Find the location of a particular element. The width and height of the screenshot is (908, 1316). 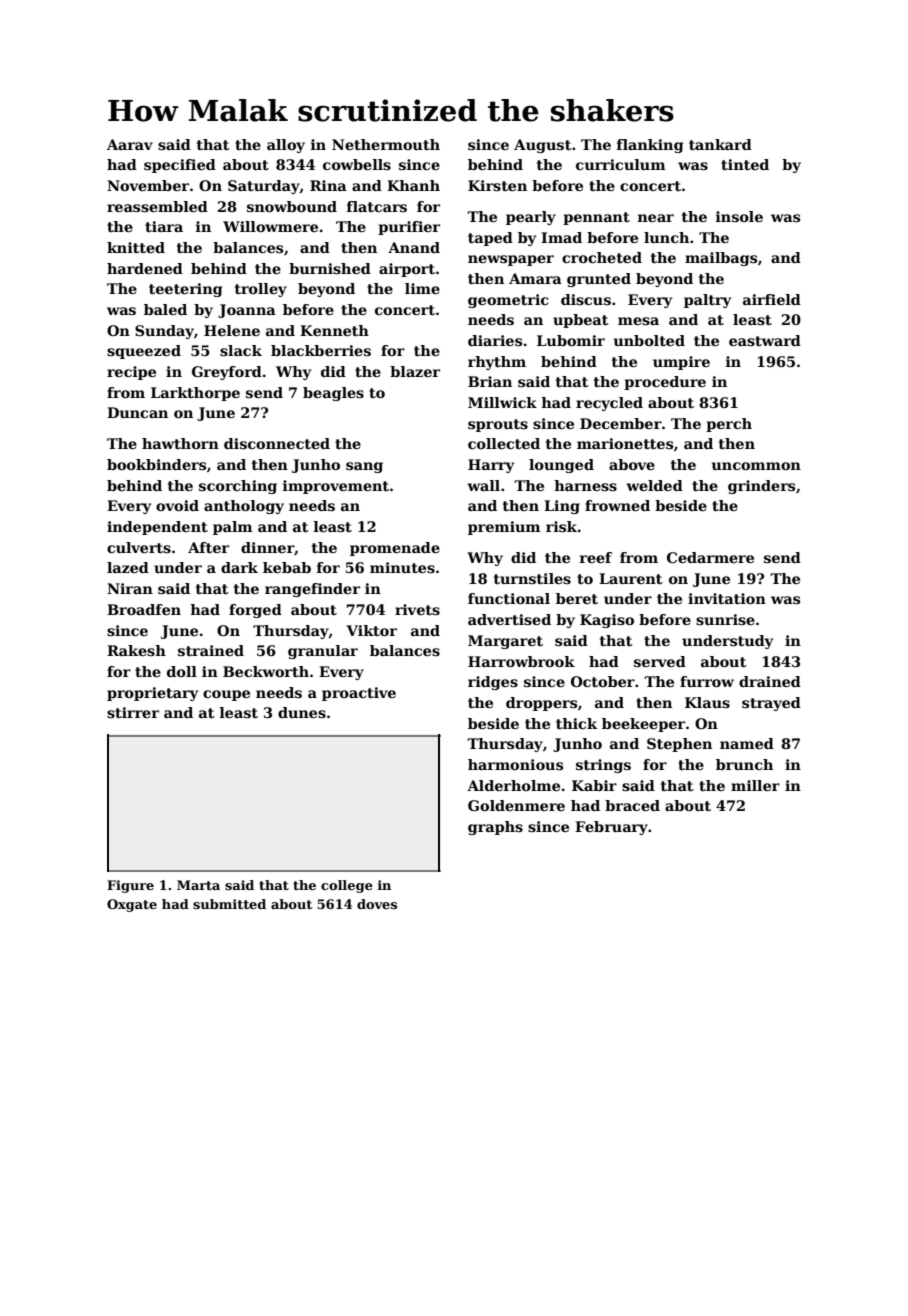

August is located at coordinates (543, 146).
